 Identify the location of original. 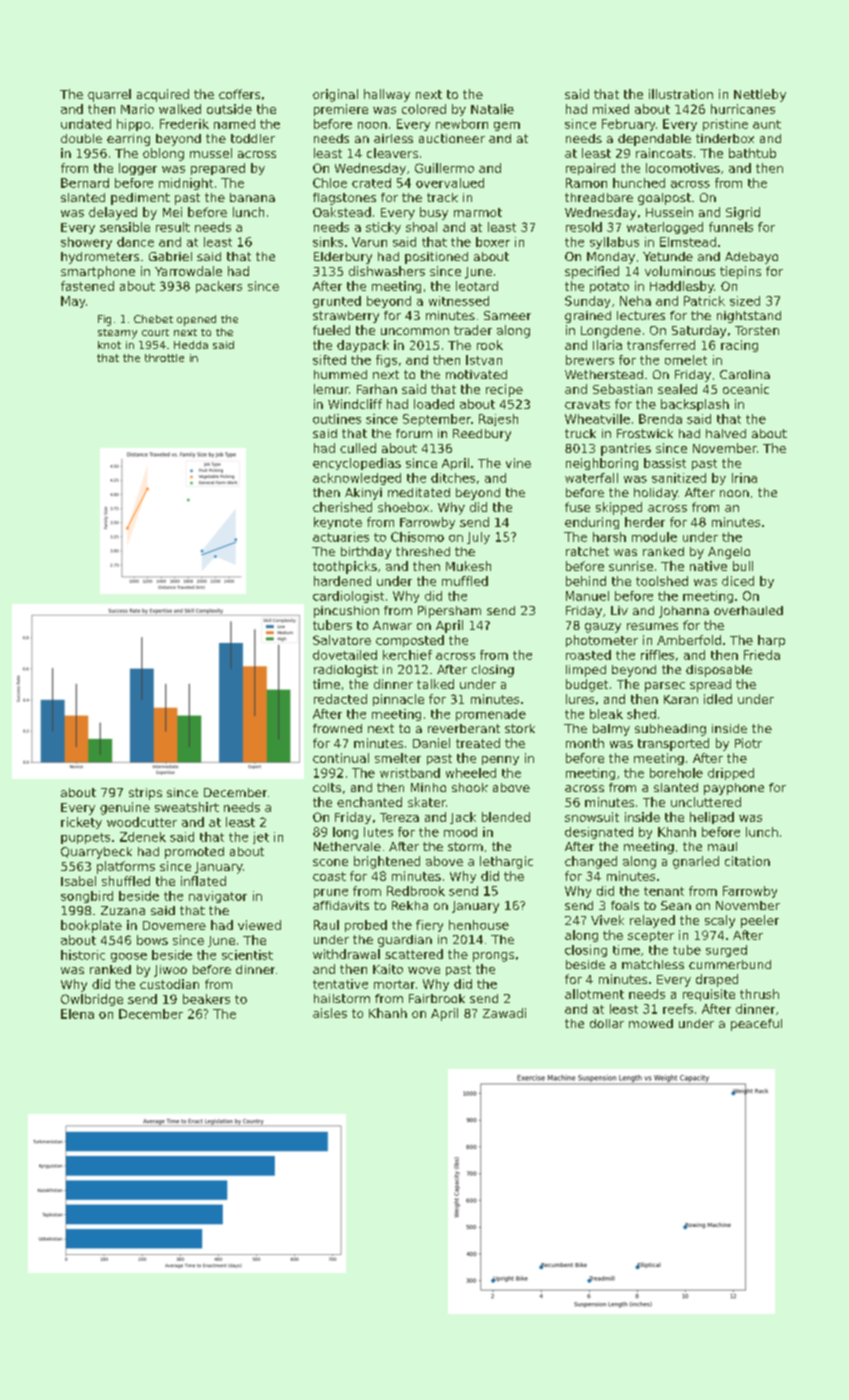
(335, 95).
